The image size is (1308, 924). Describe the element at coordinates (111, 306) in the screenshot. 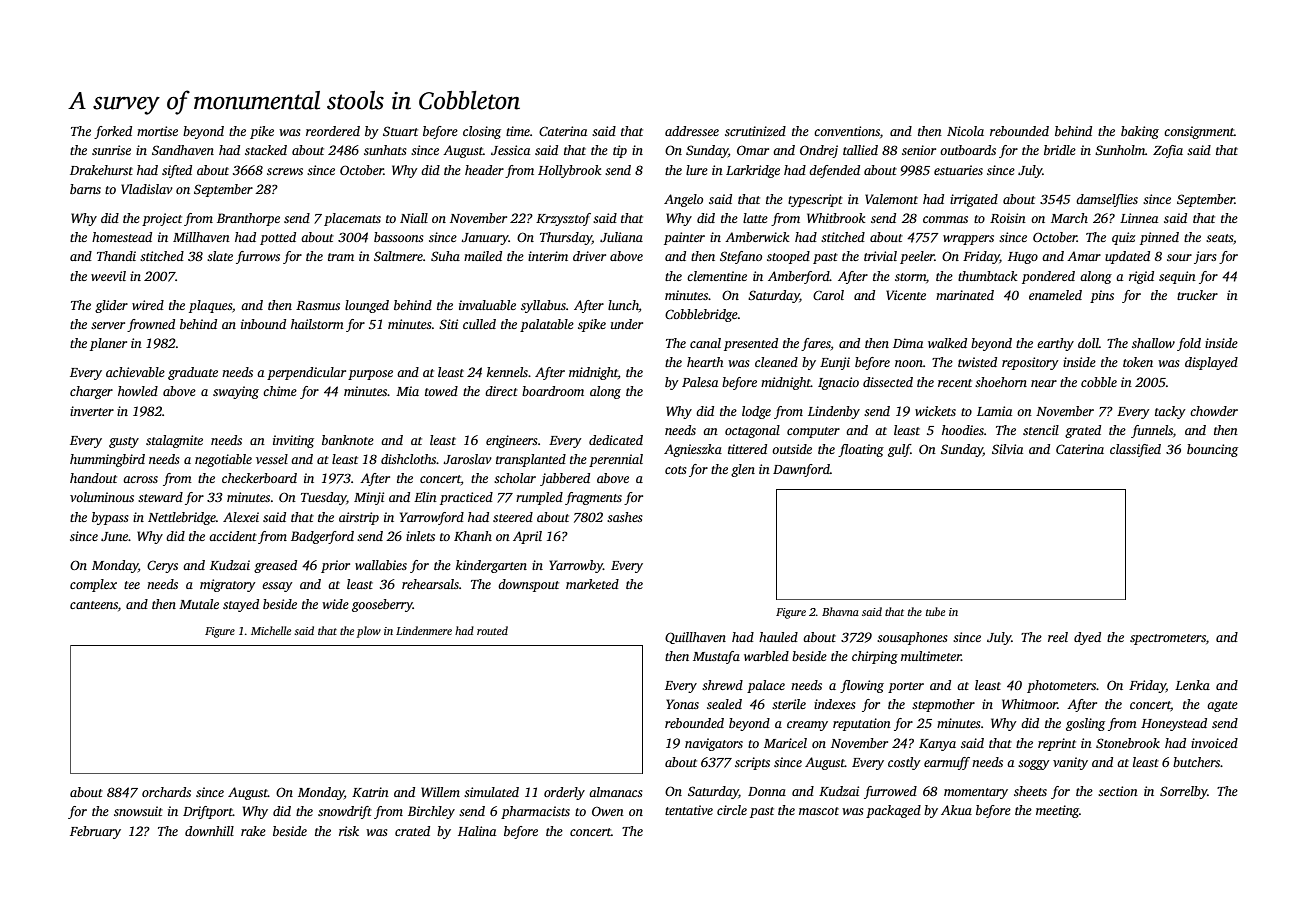

I see `glider` at that location.
